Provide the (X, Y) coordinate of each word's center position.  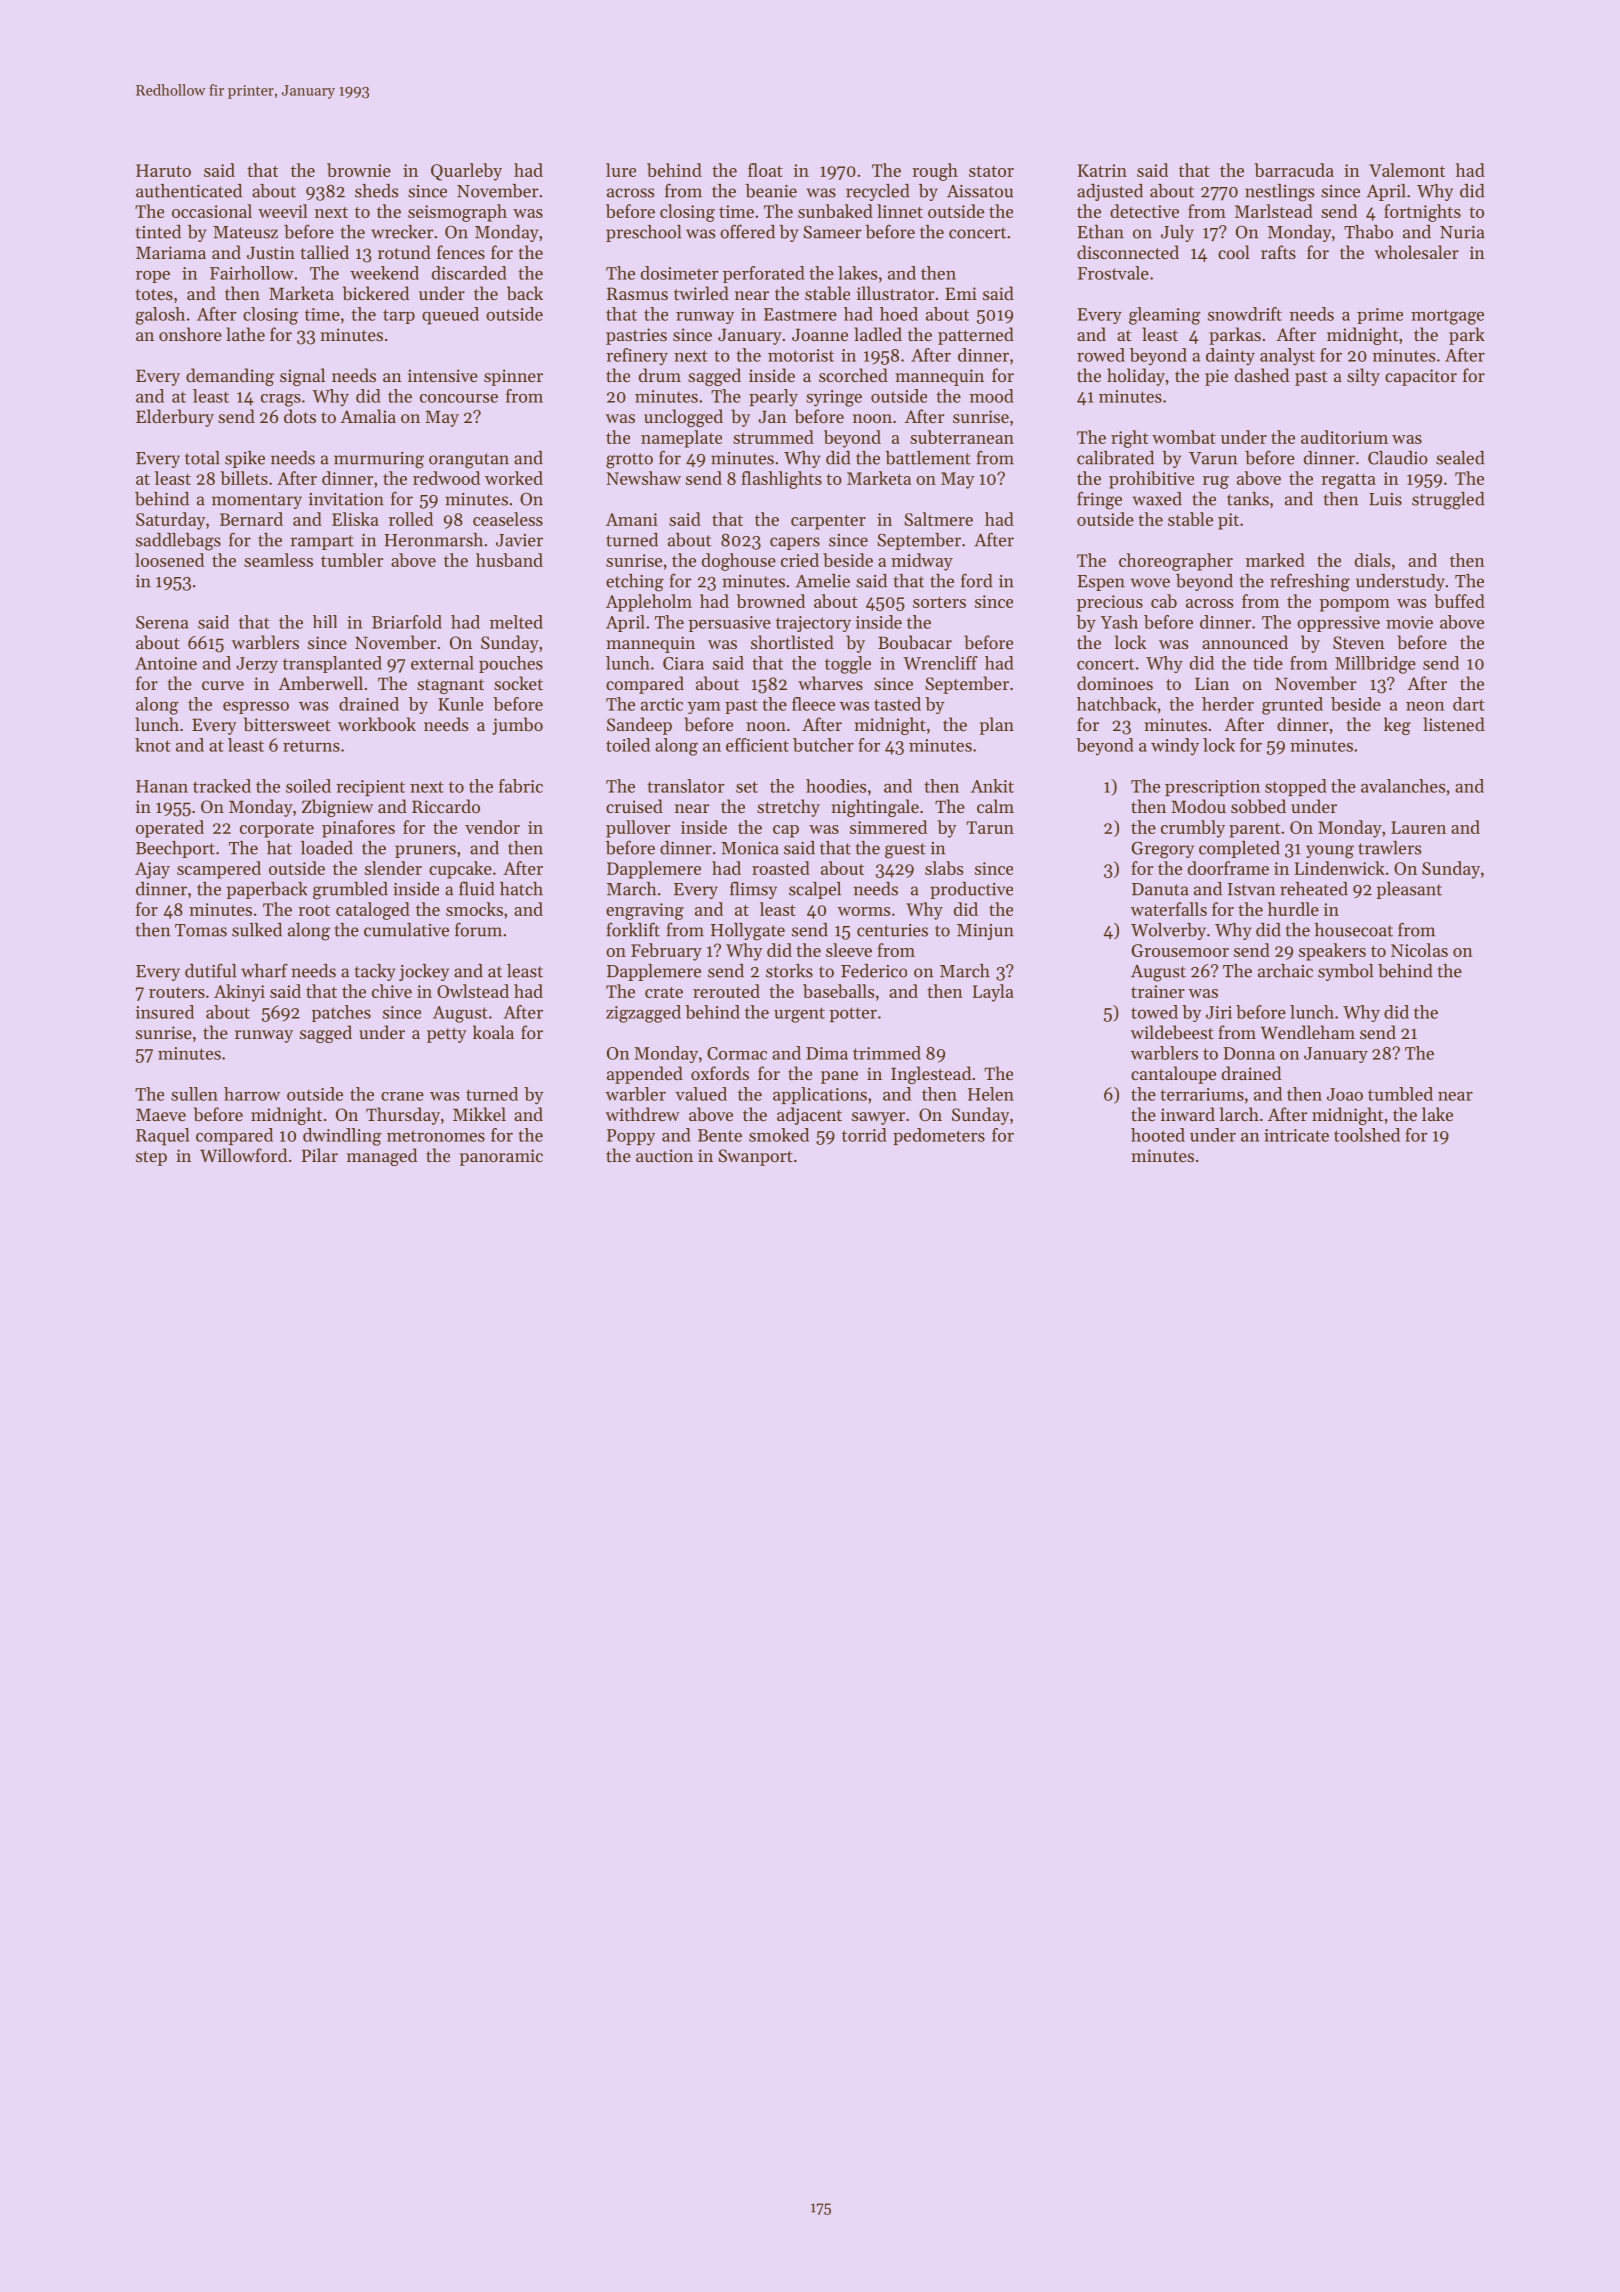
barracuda (1294, 170)
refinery (637, 357)
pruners (425, 851)
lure (621, 170)
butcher (823, 745)
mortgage (1447, 317)
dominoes (1115, 683)
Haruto (163, 170)
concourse (459, 398)
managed (382, 1157)
